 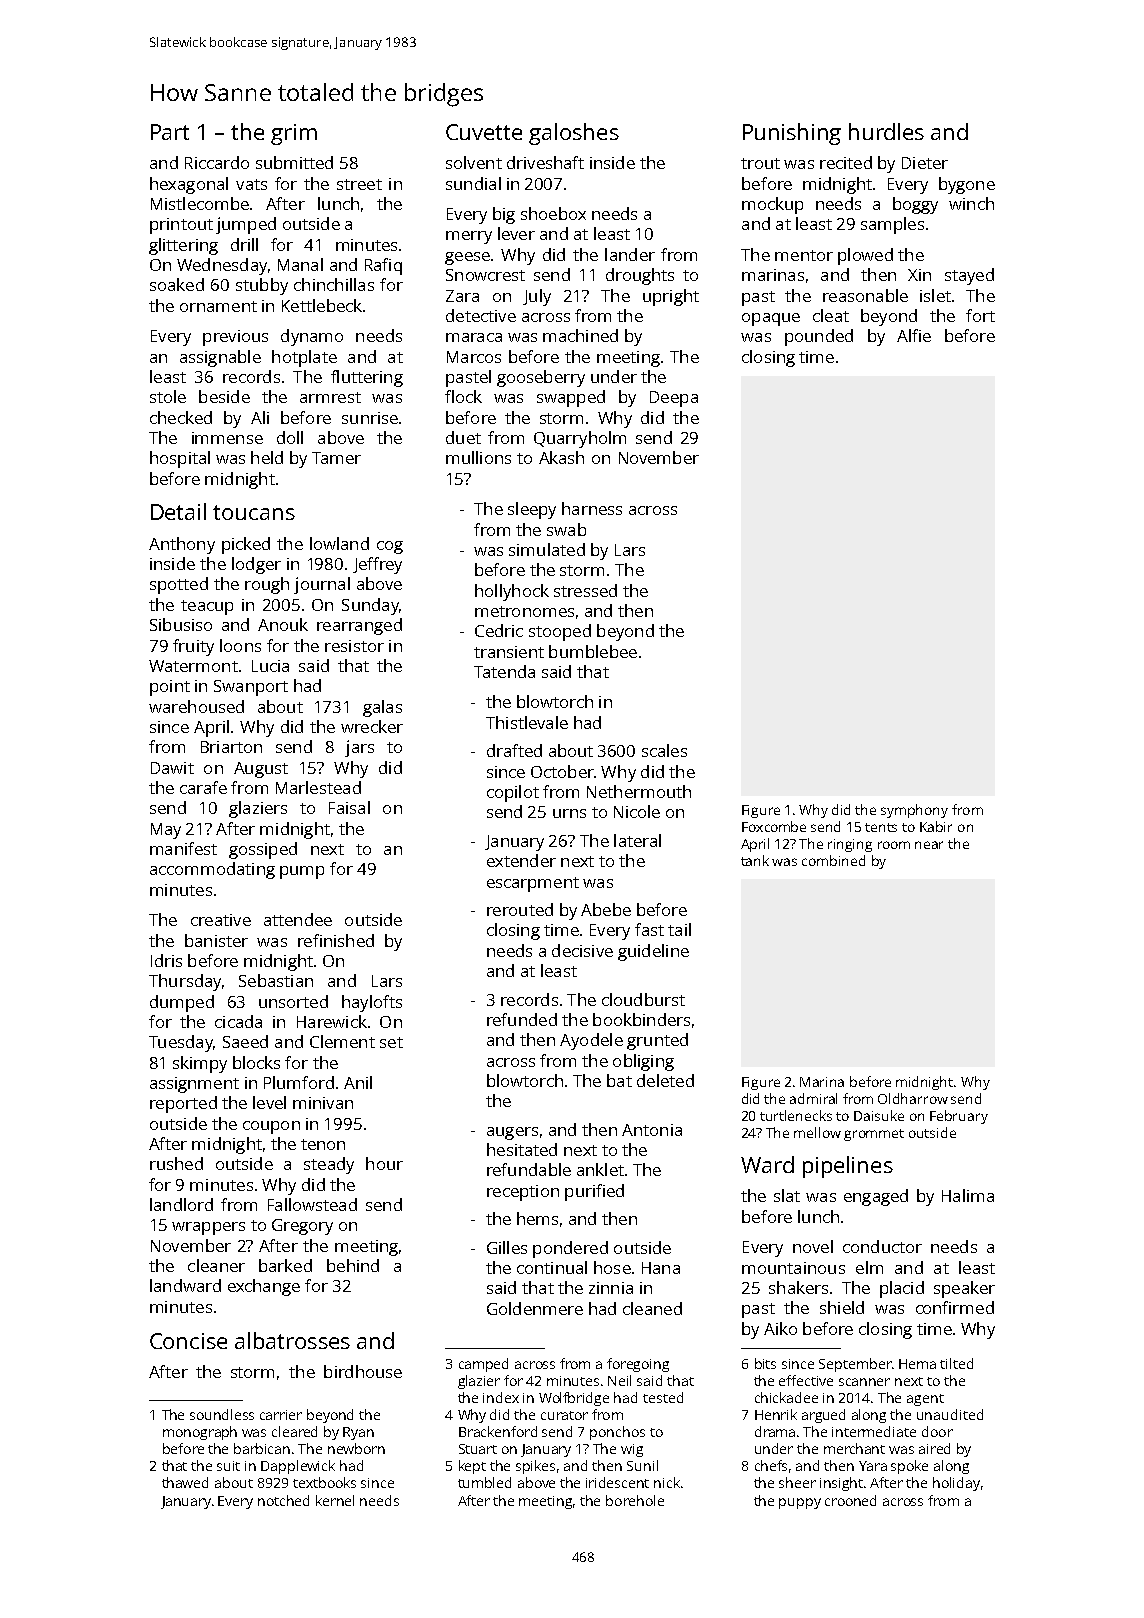 What do you see at coordinates (521, 860) in the screenshot?
I see `extender` at bounding box center [521, 860].
